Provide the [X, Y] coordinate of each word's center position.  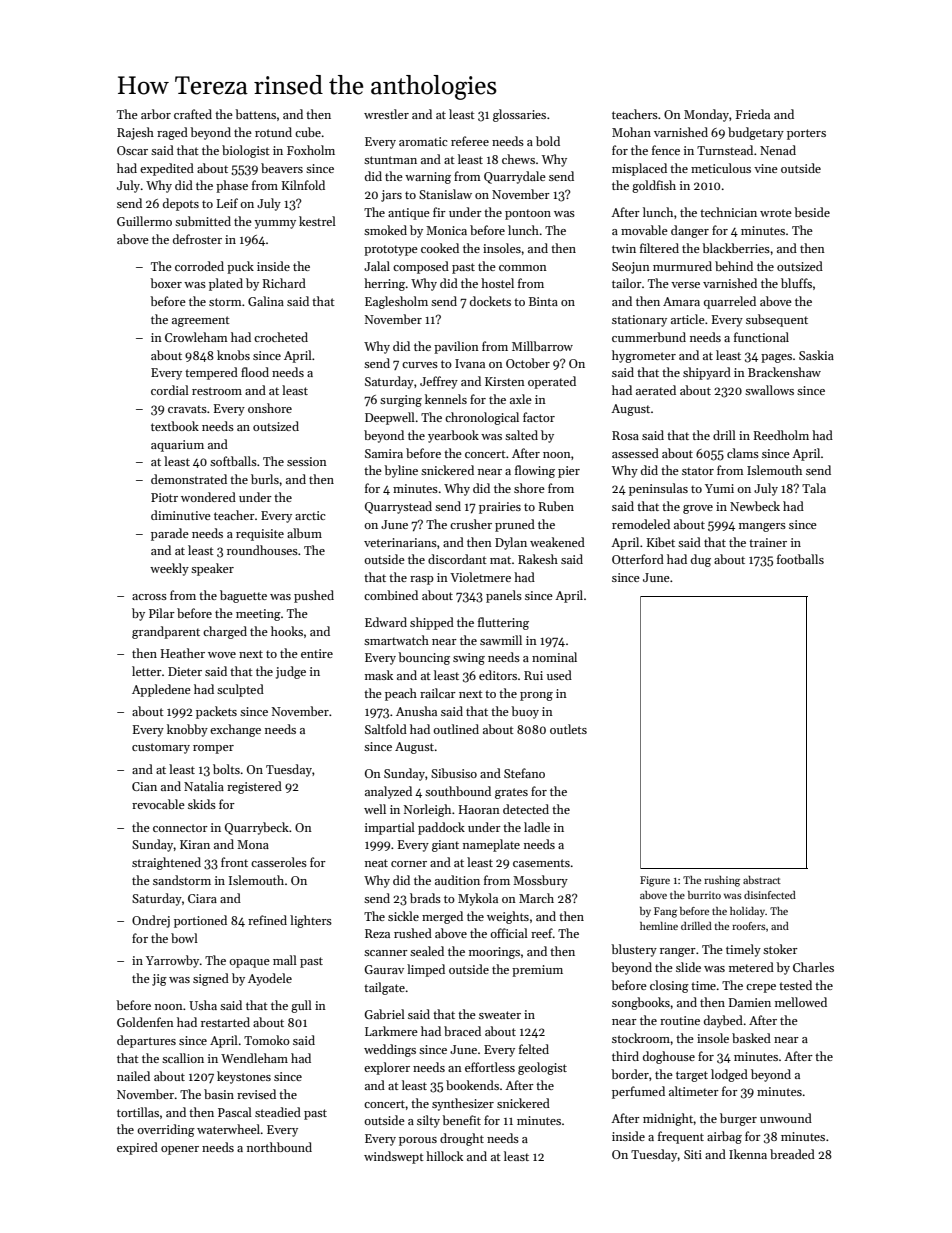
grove [698, 509]
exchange [235, 730]
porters [806, 134]
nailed [133, 1076]
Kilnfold [303, 185]
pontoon [528, 214]
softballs [233, 461]
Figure [655, 881]
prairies [500, 508]
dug [701, 560]
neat [376, 863]
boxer [166, 283]
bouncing [424, 658]
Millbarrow [542, 346]
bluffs [796, 283]
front [234, 862]
